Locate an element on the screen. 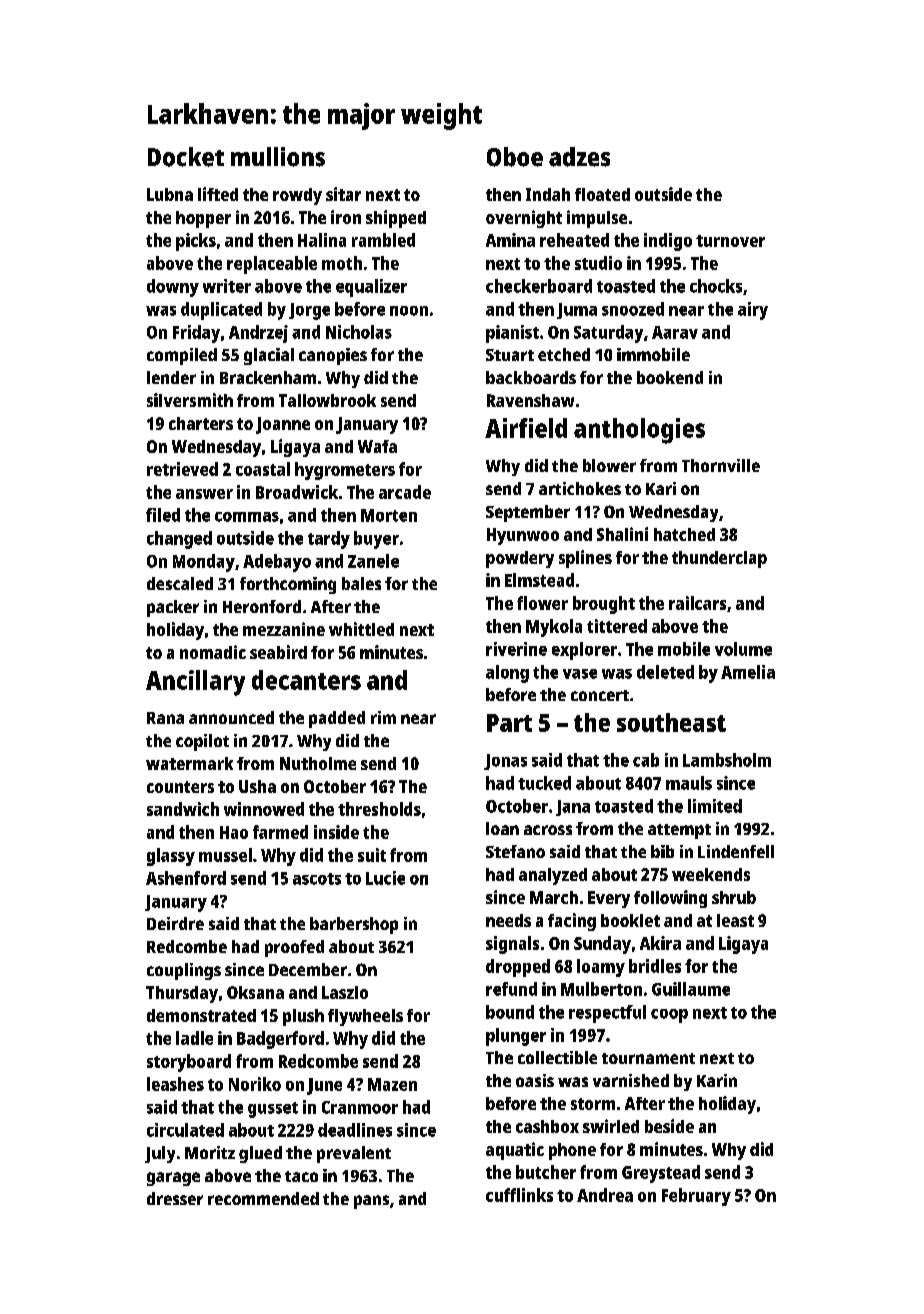  cufflinks is located at coordinates (519, 1195).
